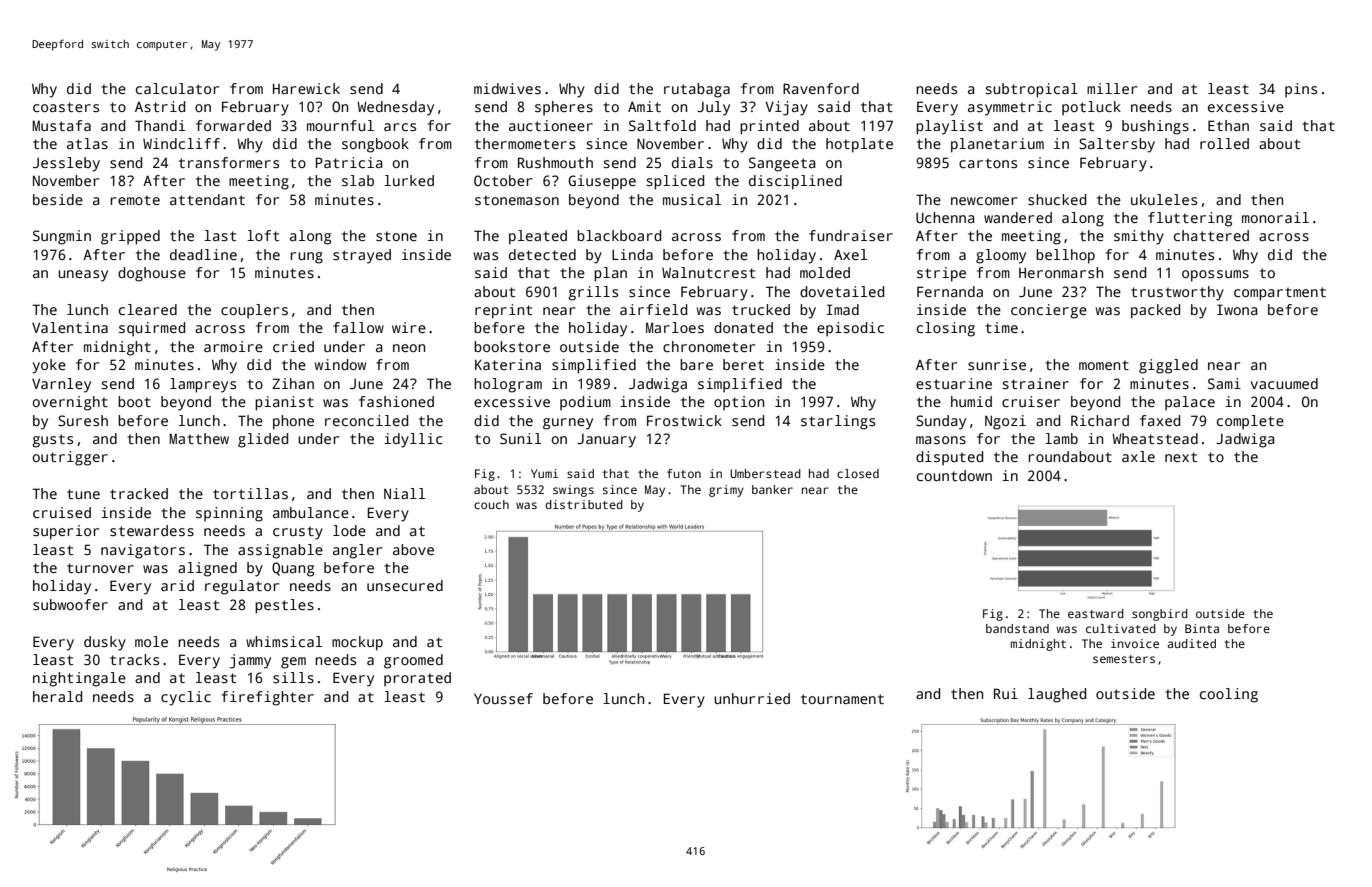  What do you see at coordinates (1031, 90) in the screenshot?
I see `subtropical` at bounding box center [1031, 90].
